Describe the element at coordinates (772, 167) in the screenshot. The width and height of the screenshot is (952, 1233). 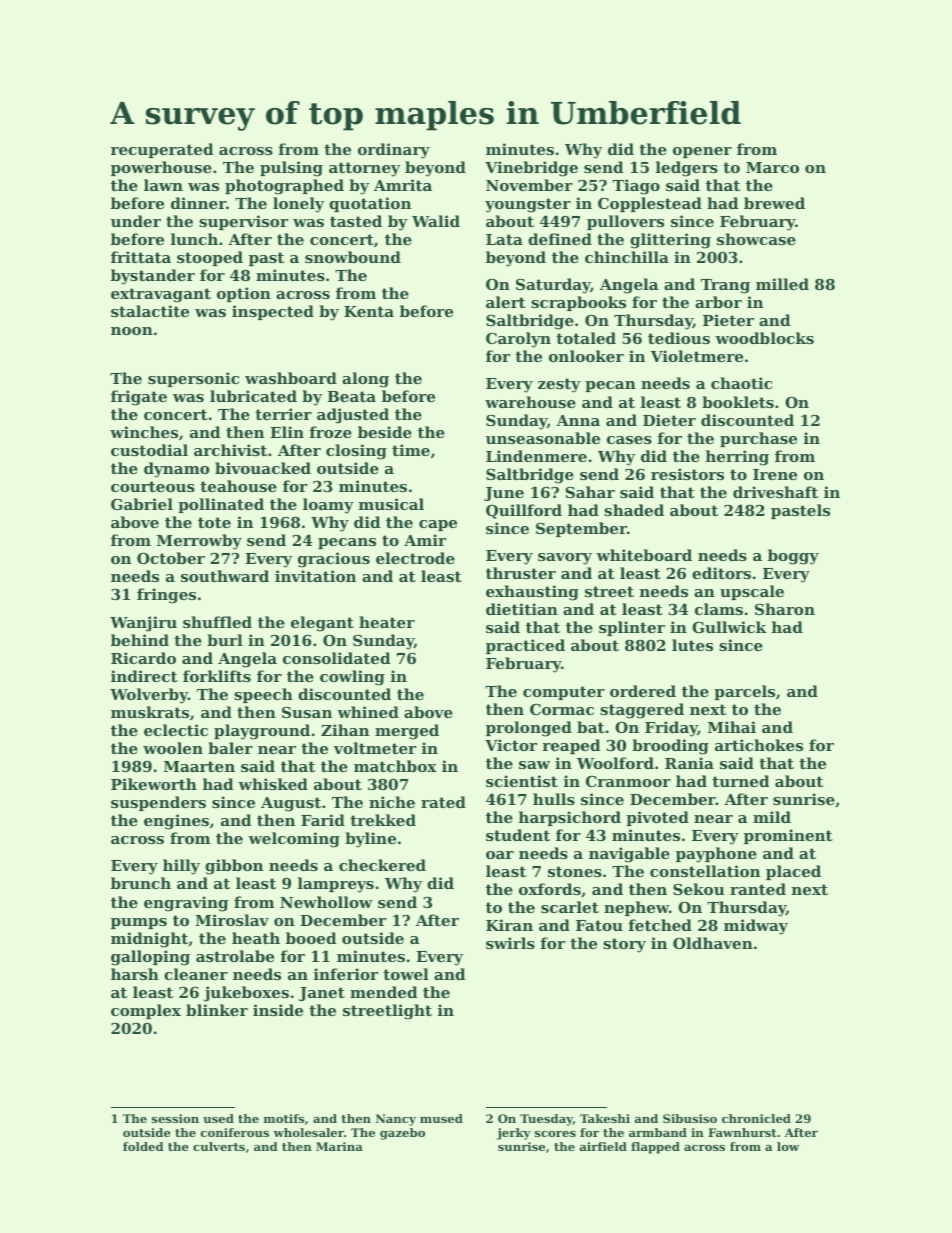
I see `Marco` at that location.
